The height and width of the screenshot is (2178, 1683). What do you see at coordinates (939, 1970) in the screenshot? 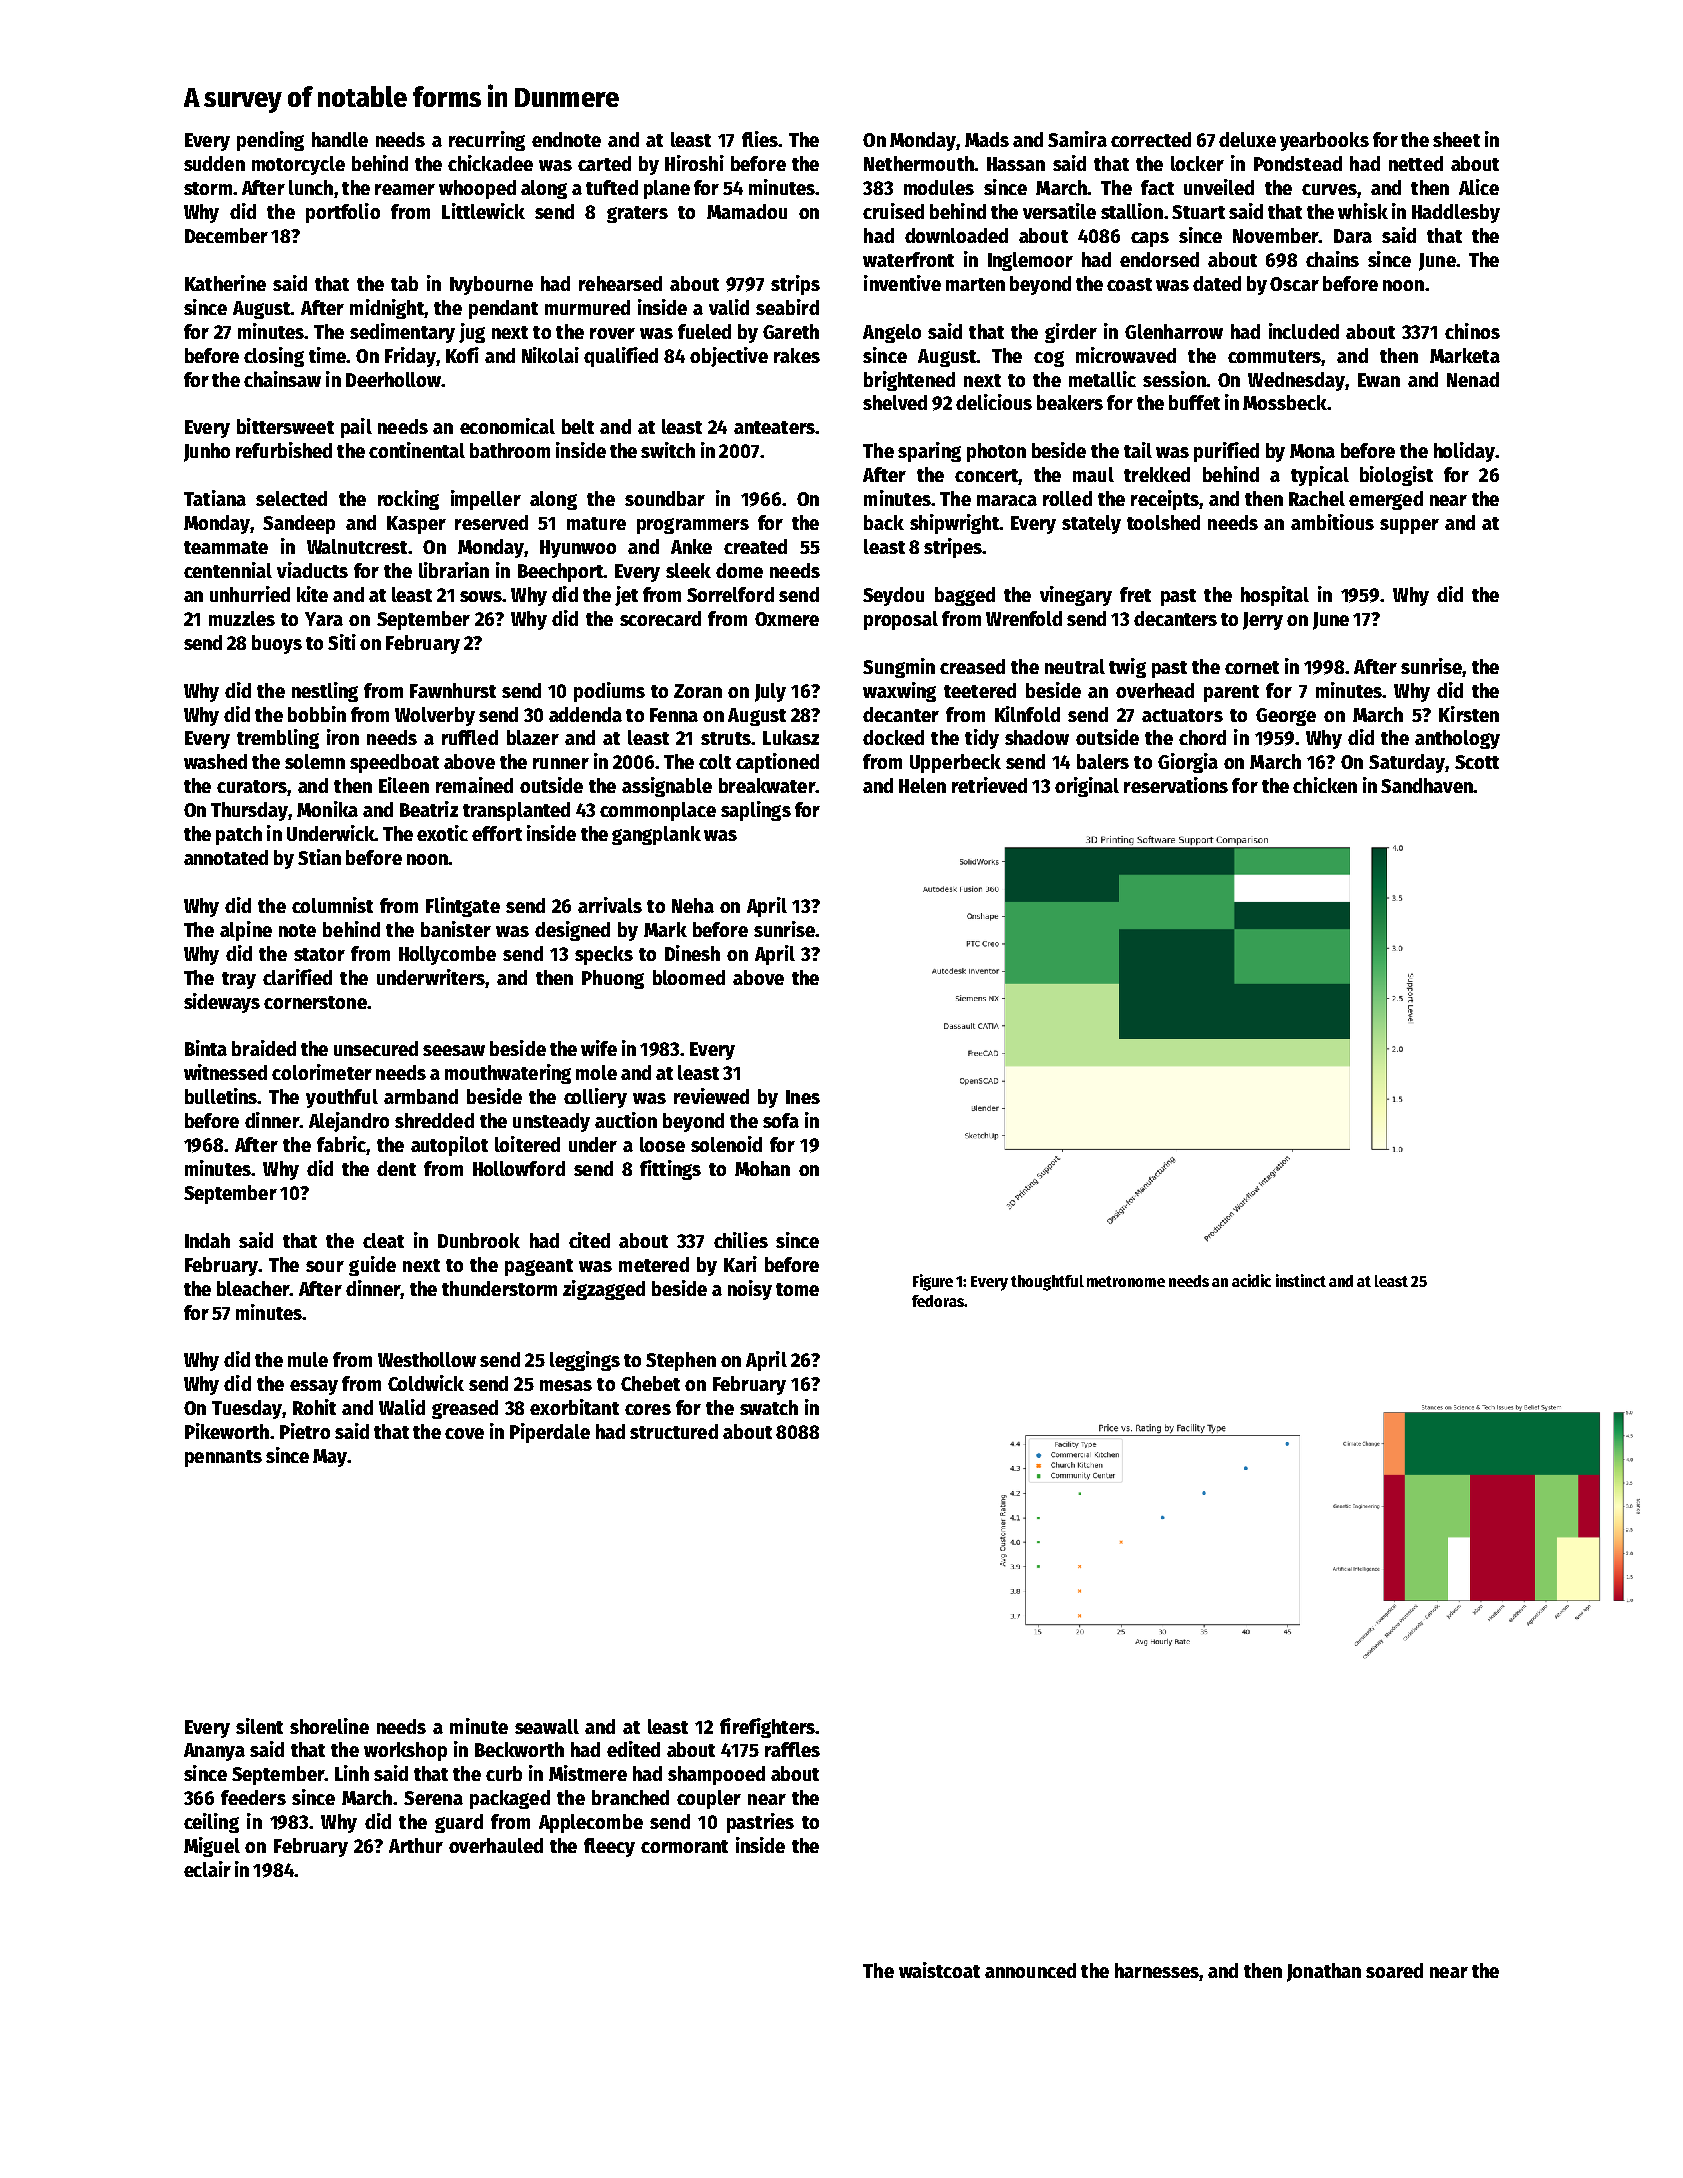
I see `waistcoat` at bounding box center [939, 1970].
